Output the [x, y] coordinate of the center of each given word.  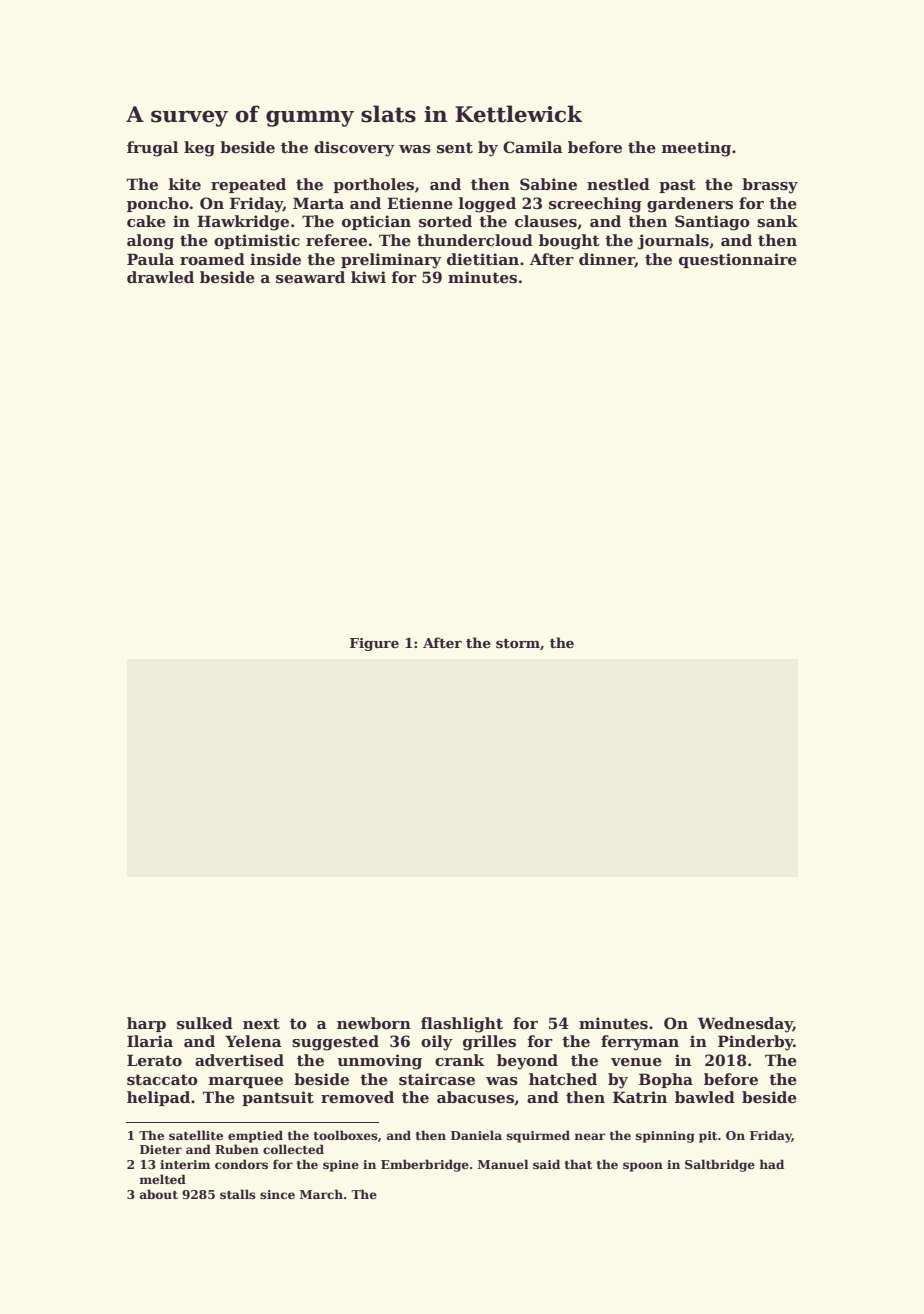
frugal [152, 149]
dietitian [483, 259]
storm [518, 643]
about [159, 1194]
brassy [770, 186]
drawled [160, 277]
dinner [607, 260]
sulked [205, 1023]
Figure [374, 644]
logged [487, 205]
